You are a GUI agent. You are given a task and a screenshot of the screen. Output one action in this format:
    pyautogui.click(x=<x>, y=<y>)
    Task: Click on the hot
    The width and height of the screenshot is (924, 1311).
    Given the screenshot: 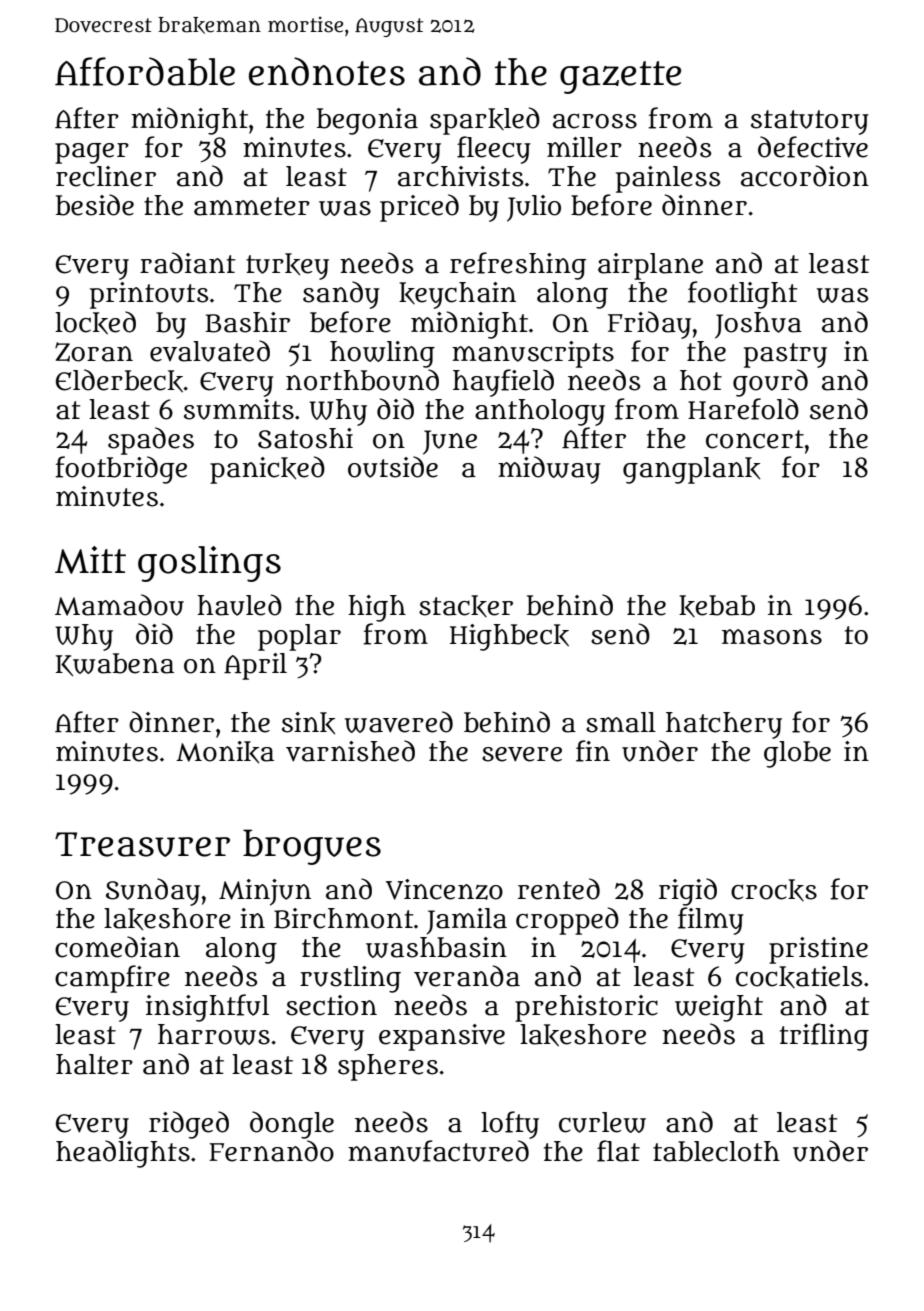 What is the action you would take?
    pyautogui.click(x=701, y=380)
